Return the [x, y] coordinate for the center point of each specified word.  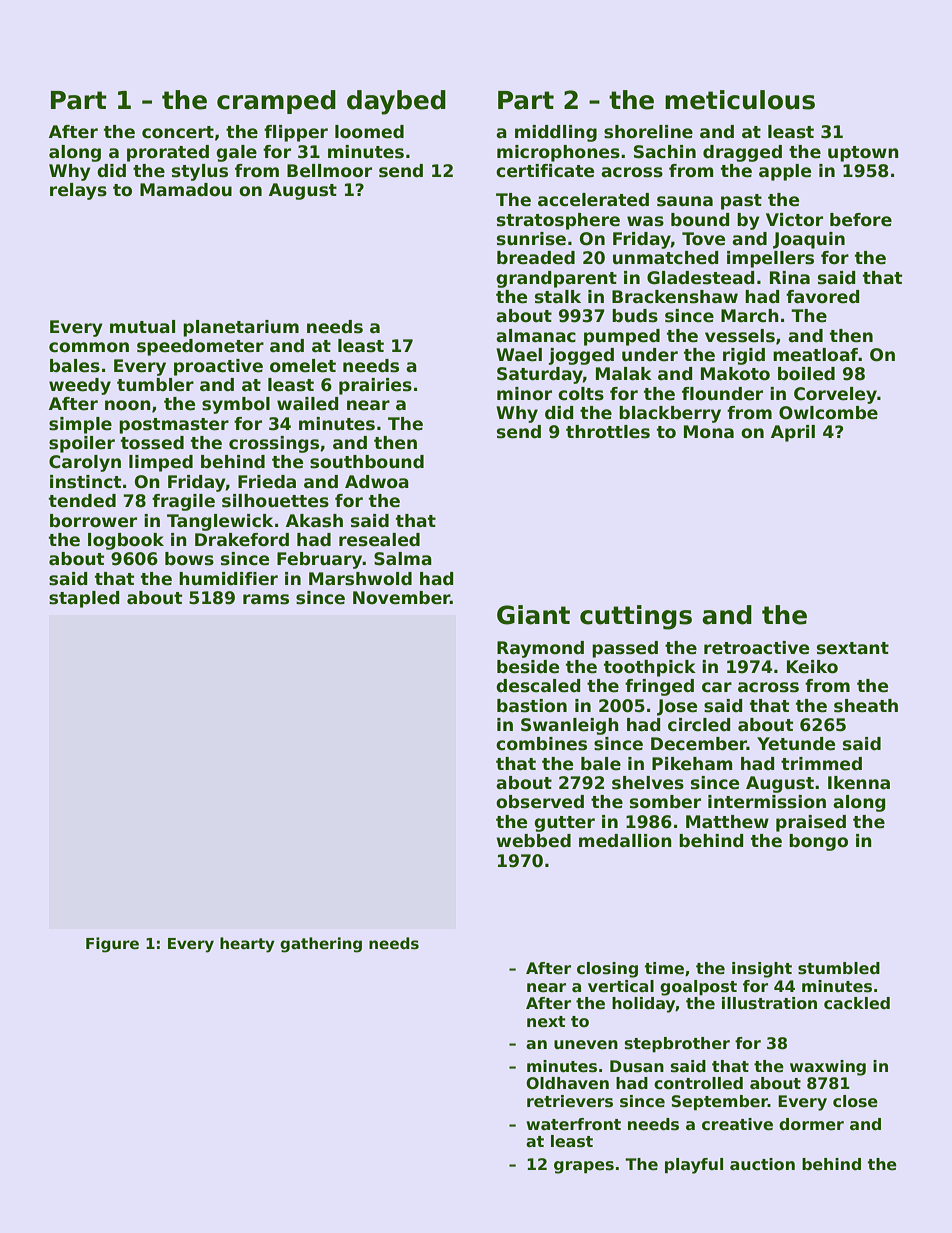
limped [161, 463]
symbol [236, 405]
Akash [314, 521]
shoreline [648, 132]
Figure [112, 945]
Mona [709, 432]
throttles [608, 432]
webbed [533, 841]
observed [540, 802]
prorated [168, 153]
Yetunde [796, 744]
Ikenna [859, 783]
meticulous [740, 100]
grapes [584, 1167]
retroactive [756, 648]
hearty [247, 945]
